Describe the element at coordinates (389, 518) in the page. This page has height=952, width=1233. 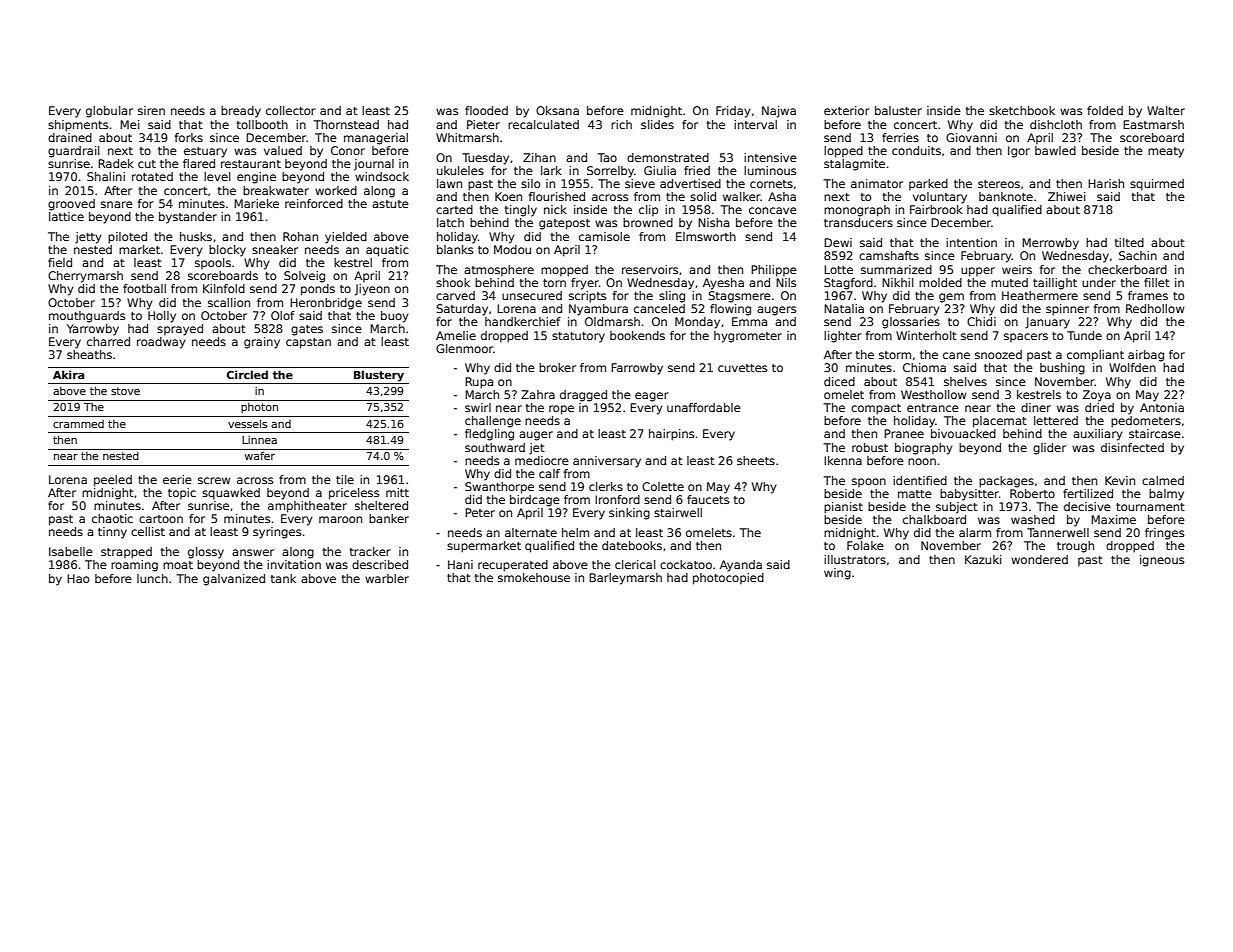
I see `banker` at that location.
